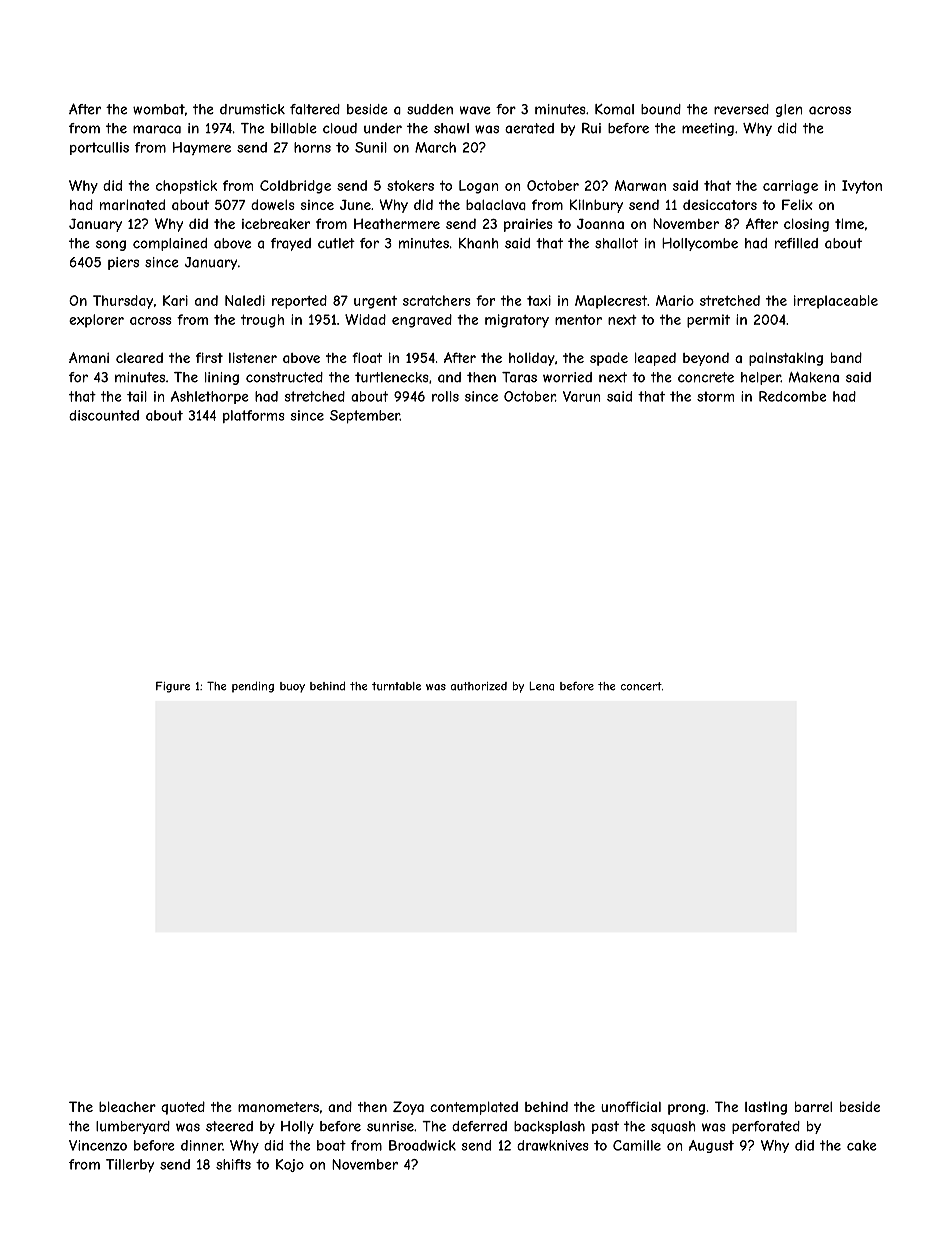  I want to click on pending, so click(253, 687).
